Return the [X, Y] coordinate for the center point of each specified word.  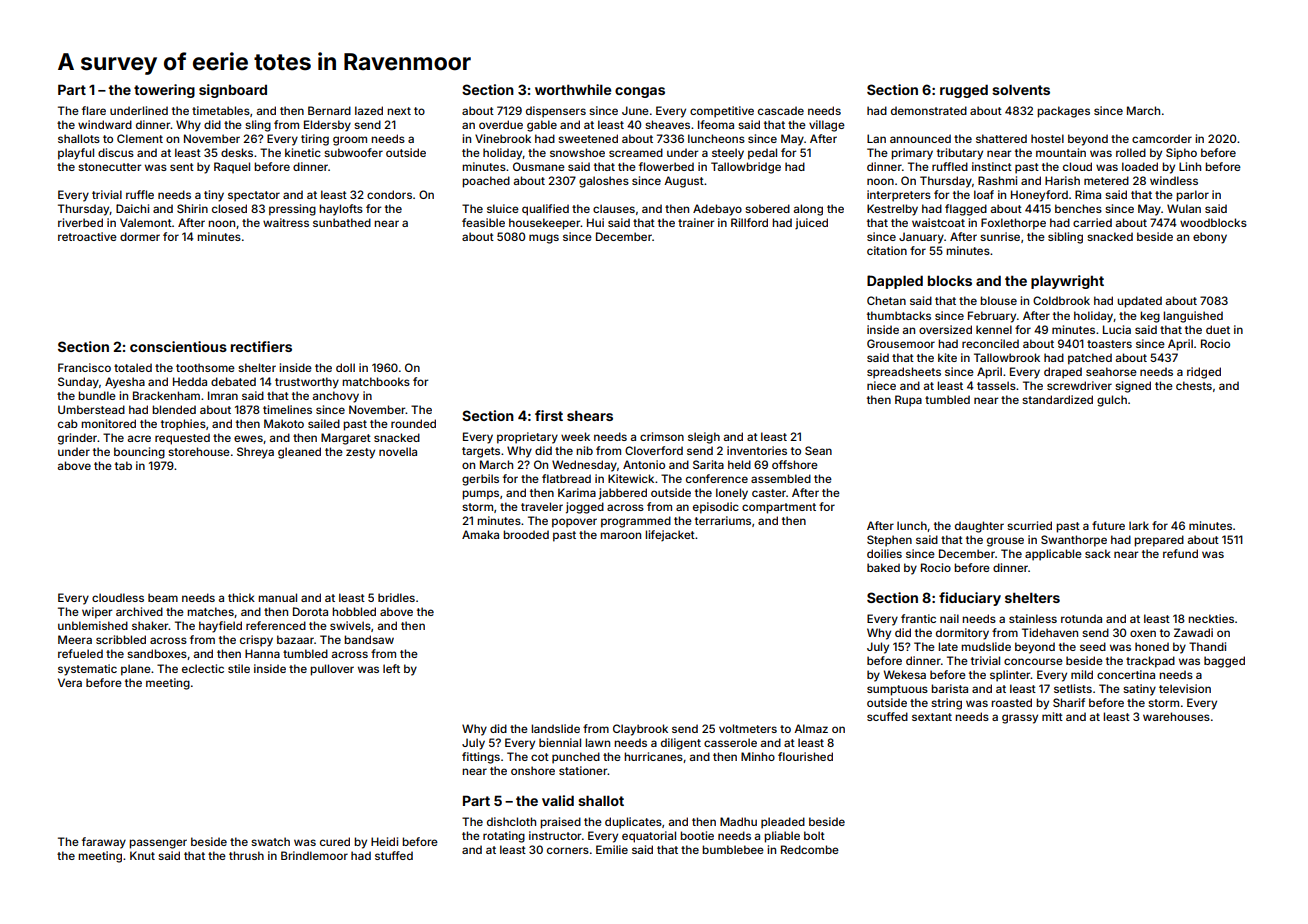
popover [574, 523]
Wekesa [905, 674]
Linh [1190, 166]
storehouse [199, 451]
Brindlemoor [314, 855]
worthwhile [573, 89]
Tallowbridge [746, 168]
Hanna [262, 653]
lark [1139, 525]
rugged [964, 91]
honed [1152, 646]
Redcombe [810, 849]
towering [164, 91]
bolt [814, 835]
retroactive [87, 236]
